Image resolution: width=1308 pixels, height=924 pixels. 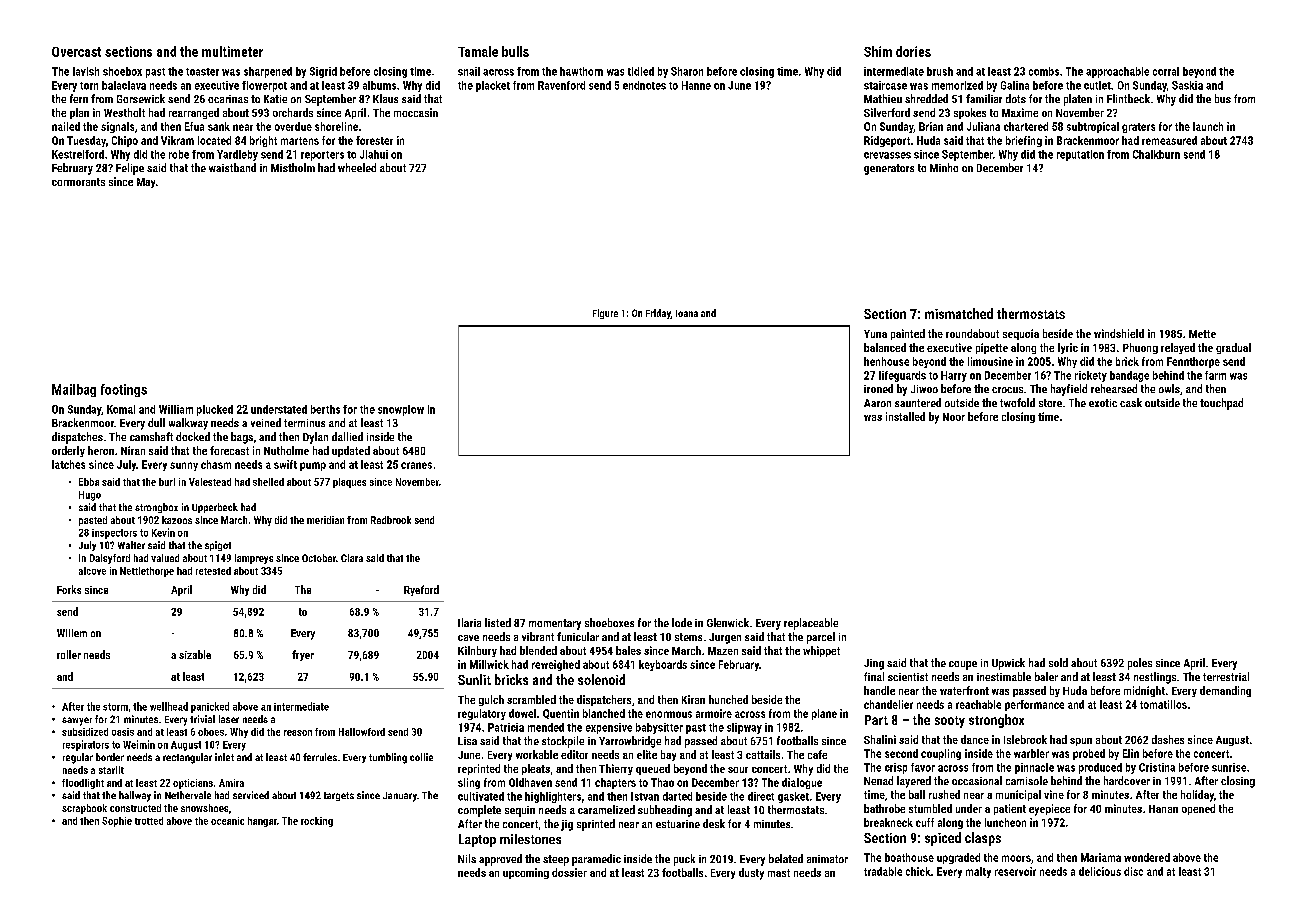 What do you see at coordinates (1221, 404) in the screenshot?
I see `touchpad` at bounding box center [1221, 404].
